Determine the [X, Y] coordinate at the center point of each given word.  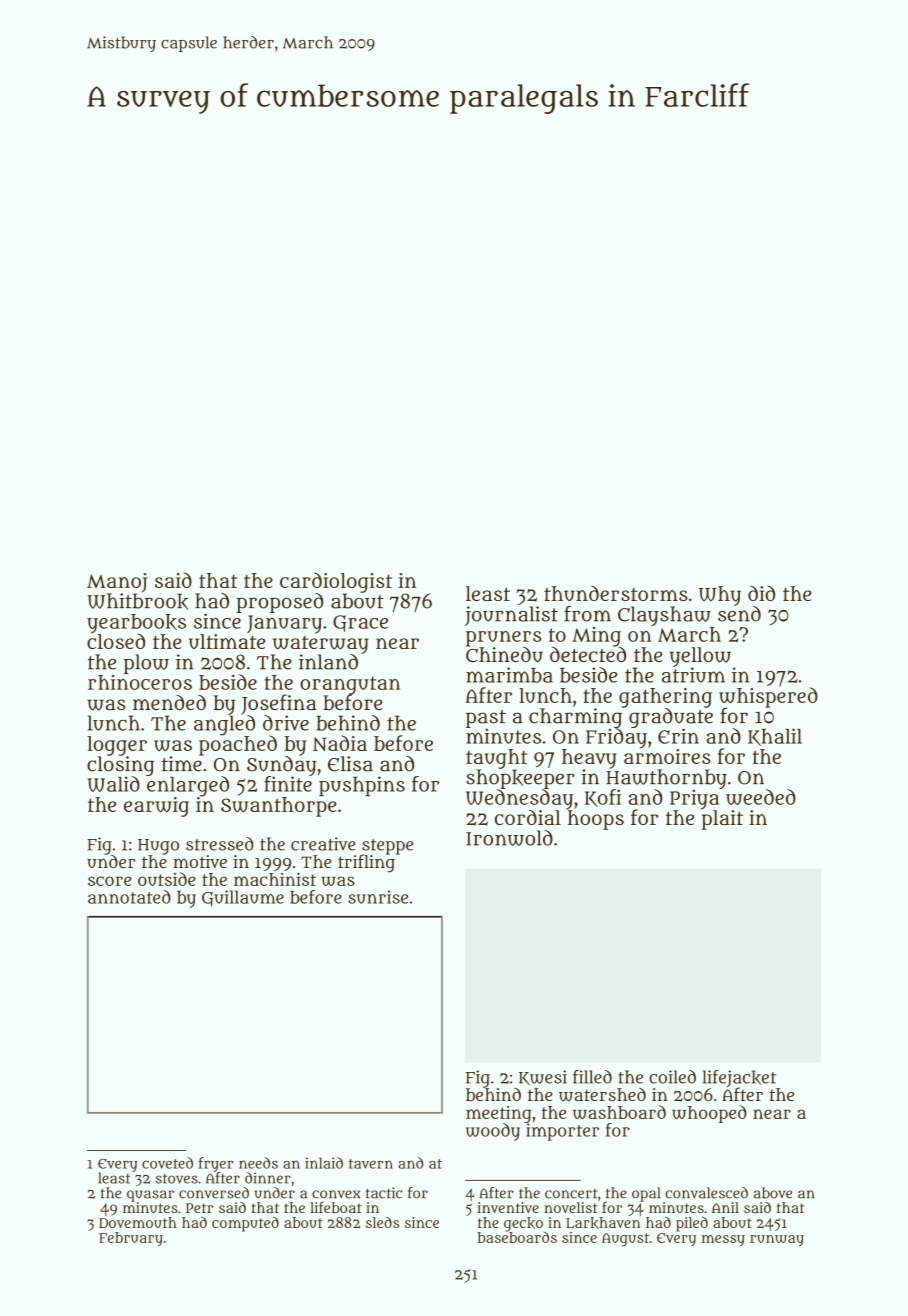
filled [592, 1077]
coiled [672, 1077]
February [131, 1239]
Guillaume [243, 898]
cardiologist [336, 582]
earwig [156, 807]
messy [723, 1240]
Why [720, 596]
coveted [167, 1163]
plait [722, 820]
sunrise [378, 897]
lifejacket [739, 1079]
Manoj [117, 583]
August [625, 1240]
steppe [387, 847]
